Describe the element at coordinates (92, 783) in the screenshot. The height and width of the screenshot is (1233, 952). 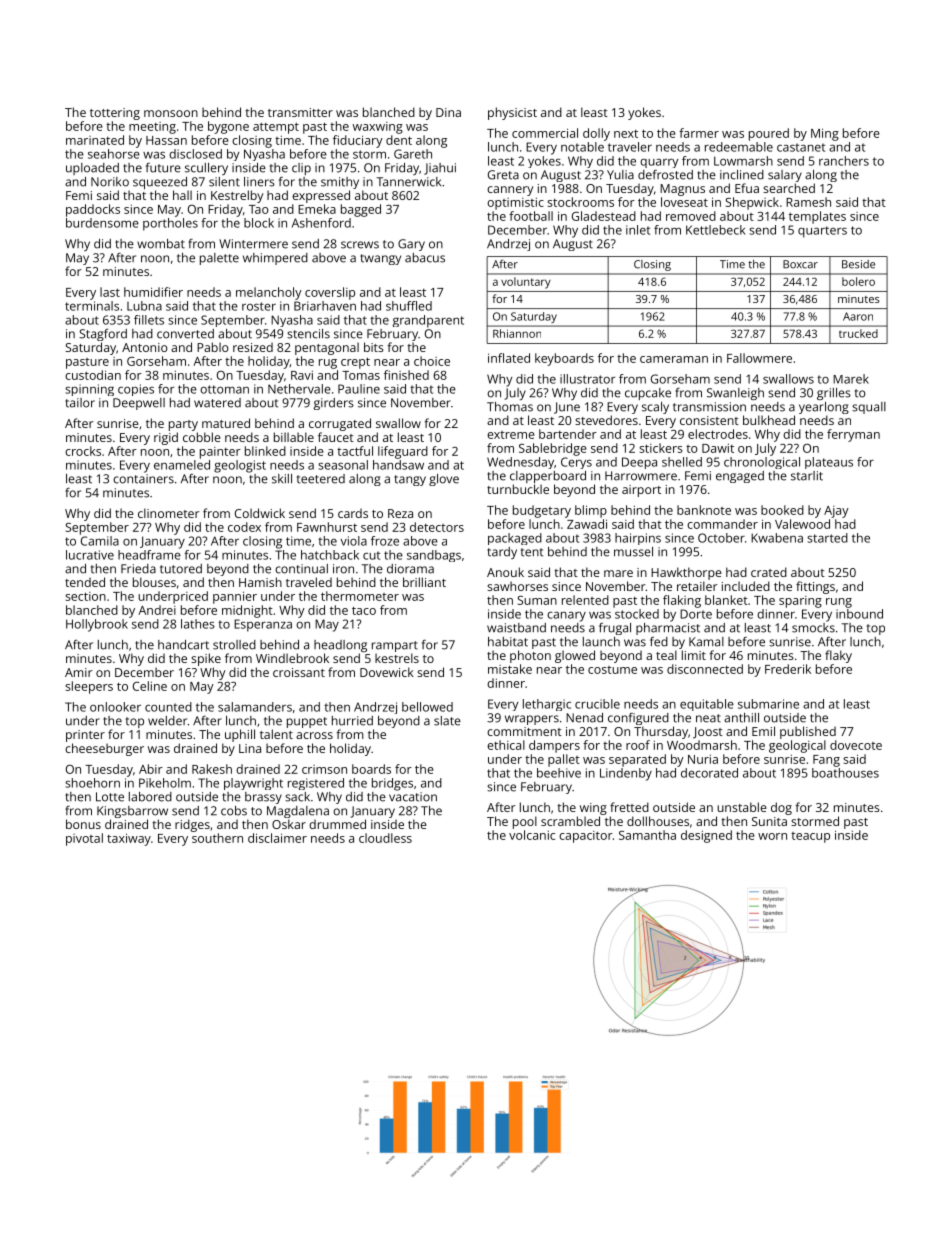
I see `shoehorn` at that location.
